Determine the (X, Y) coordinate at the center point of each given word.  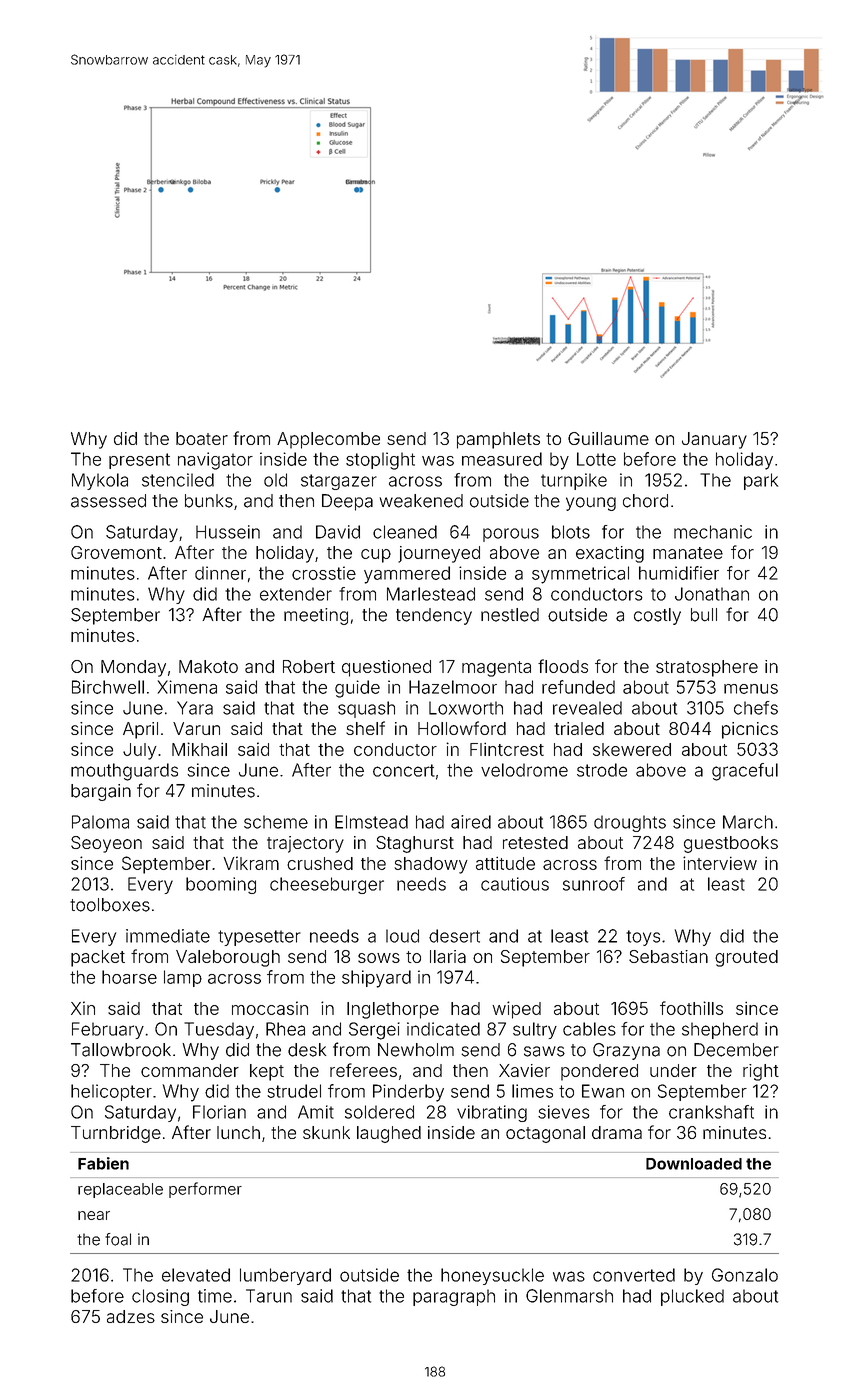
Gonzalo (745, 1275)
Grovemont (116, 552)
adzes (131, 1316)
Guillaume (608, 438)
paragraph (454, 1297)
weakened (421, 501)
